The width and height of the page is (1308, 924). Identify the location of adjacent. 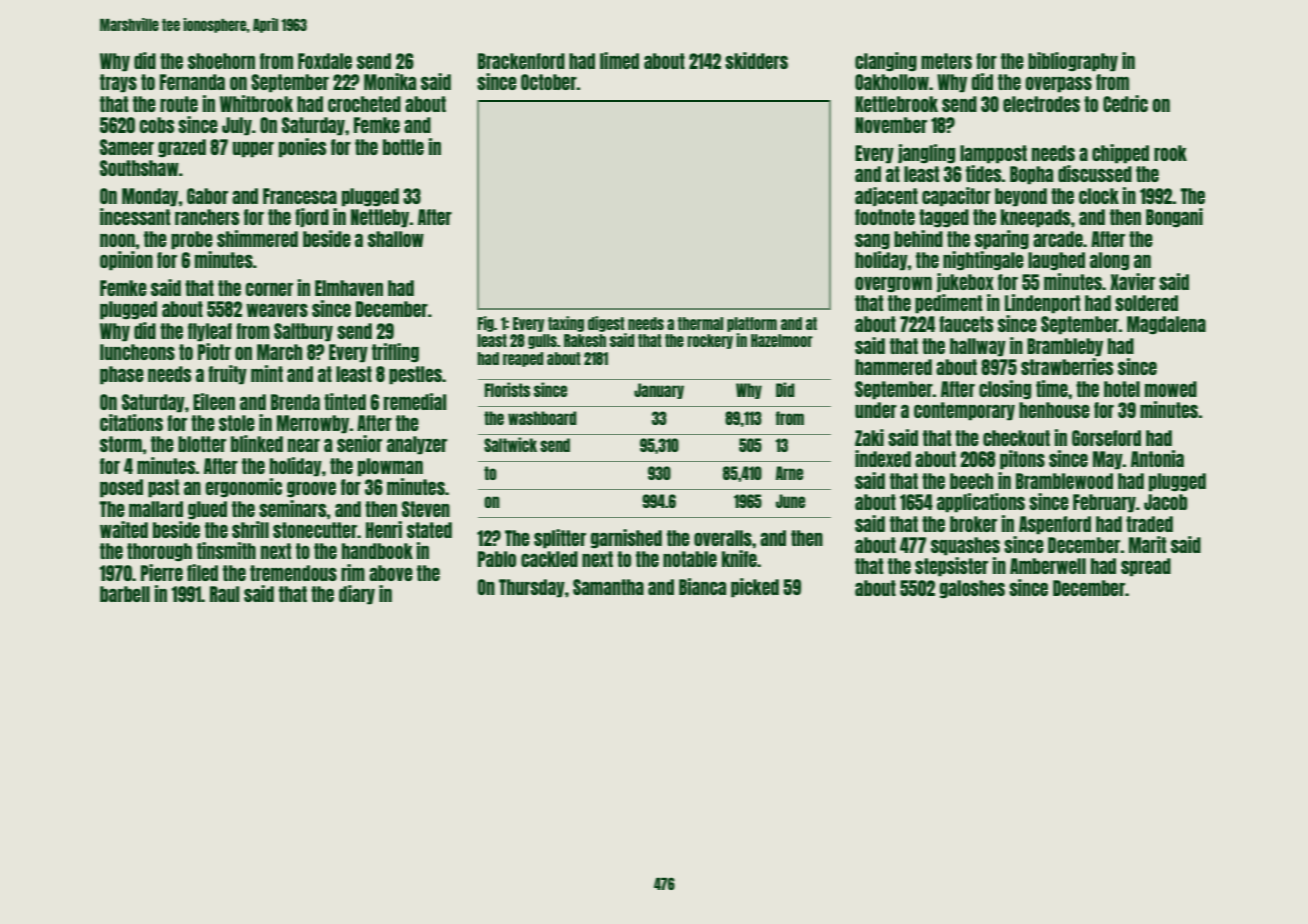
(886, 196).
